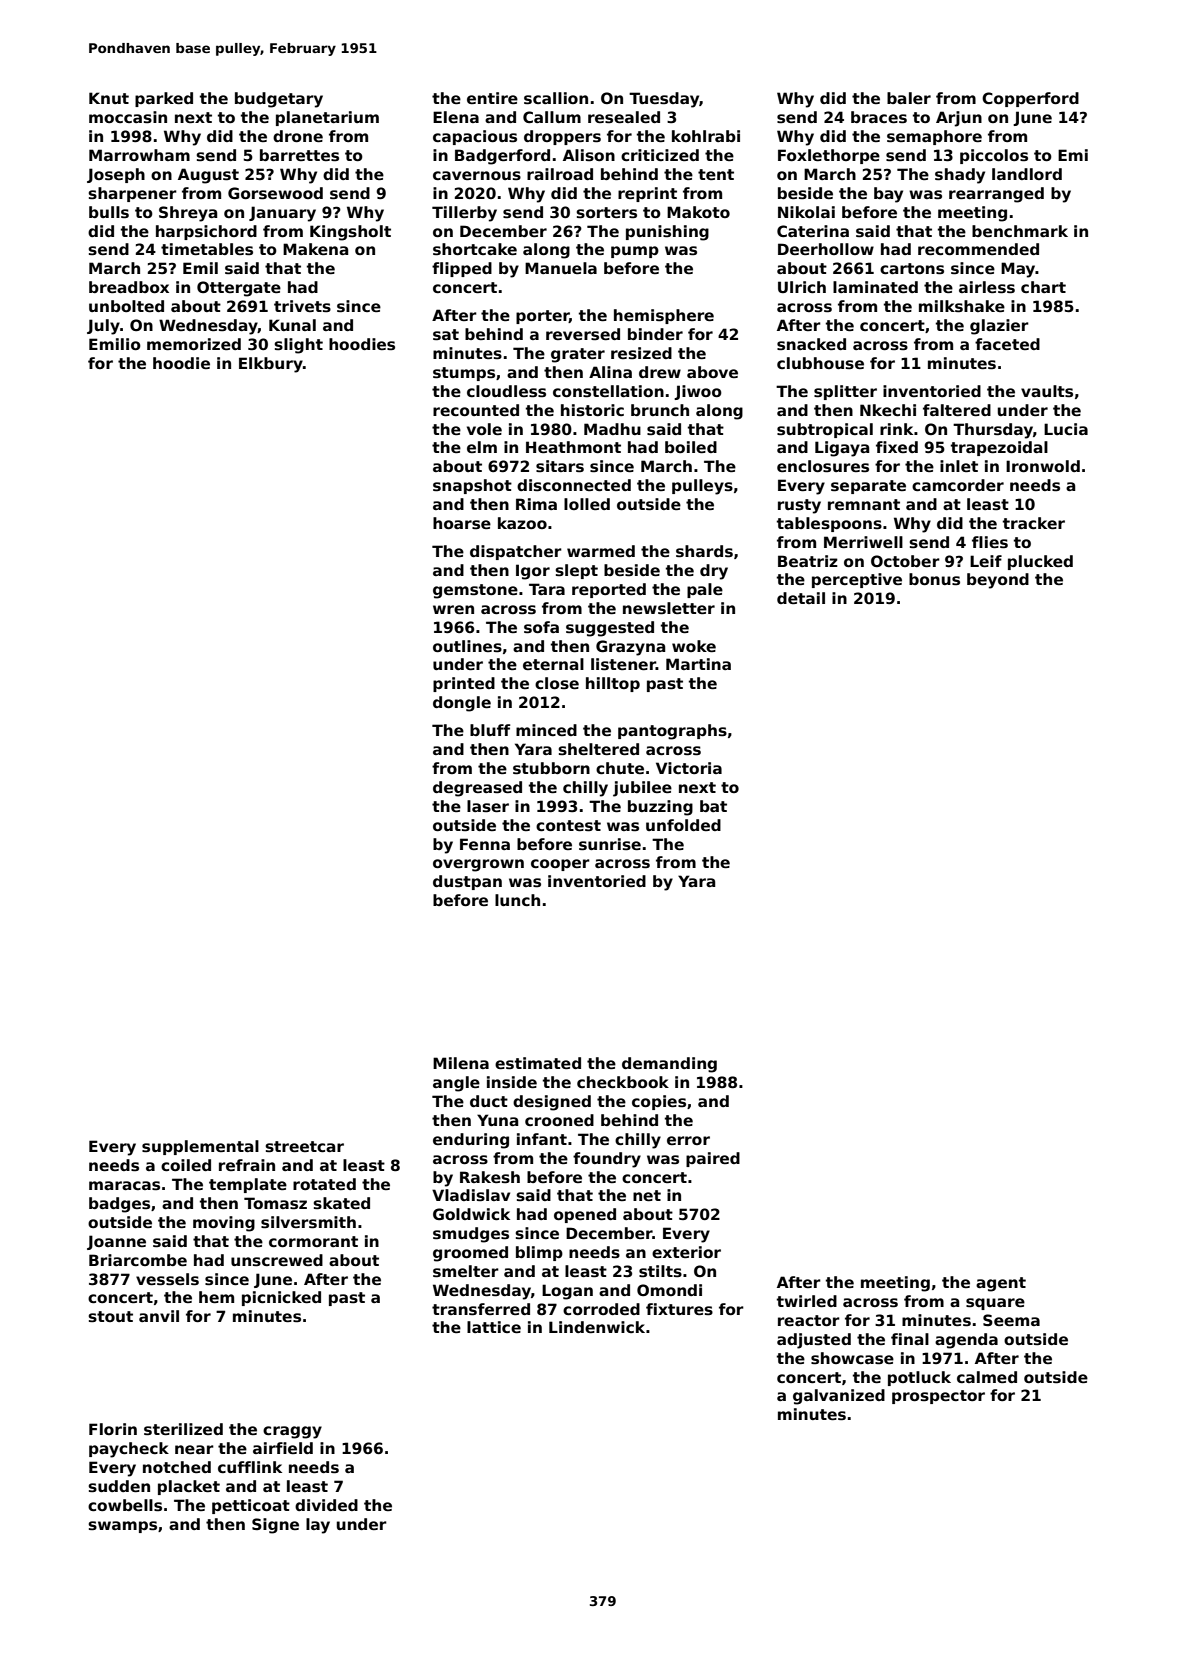 The image size is (1178, 1666). Describe the element at coordinates (672, 732) in the screenshot. I see `pantographs` at that location.
